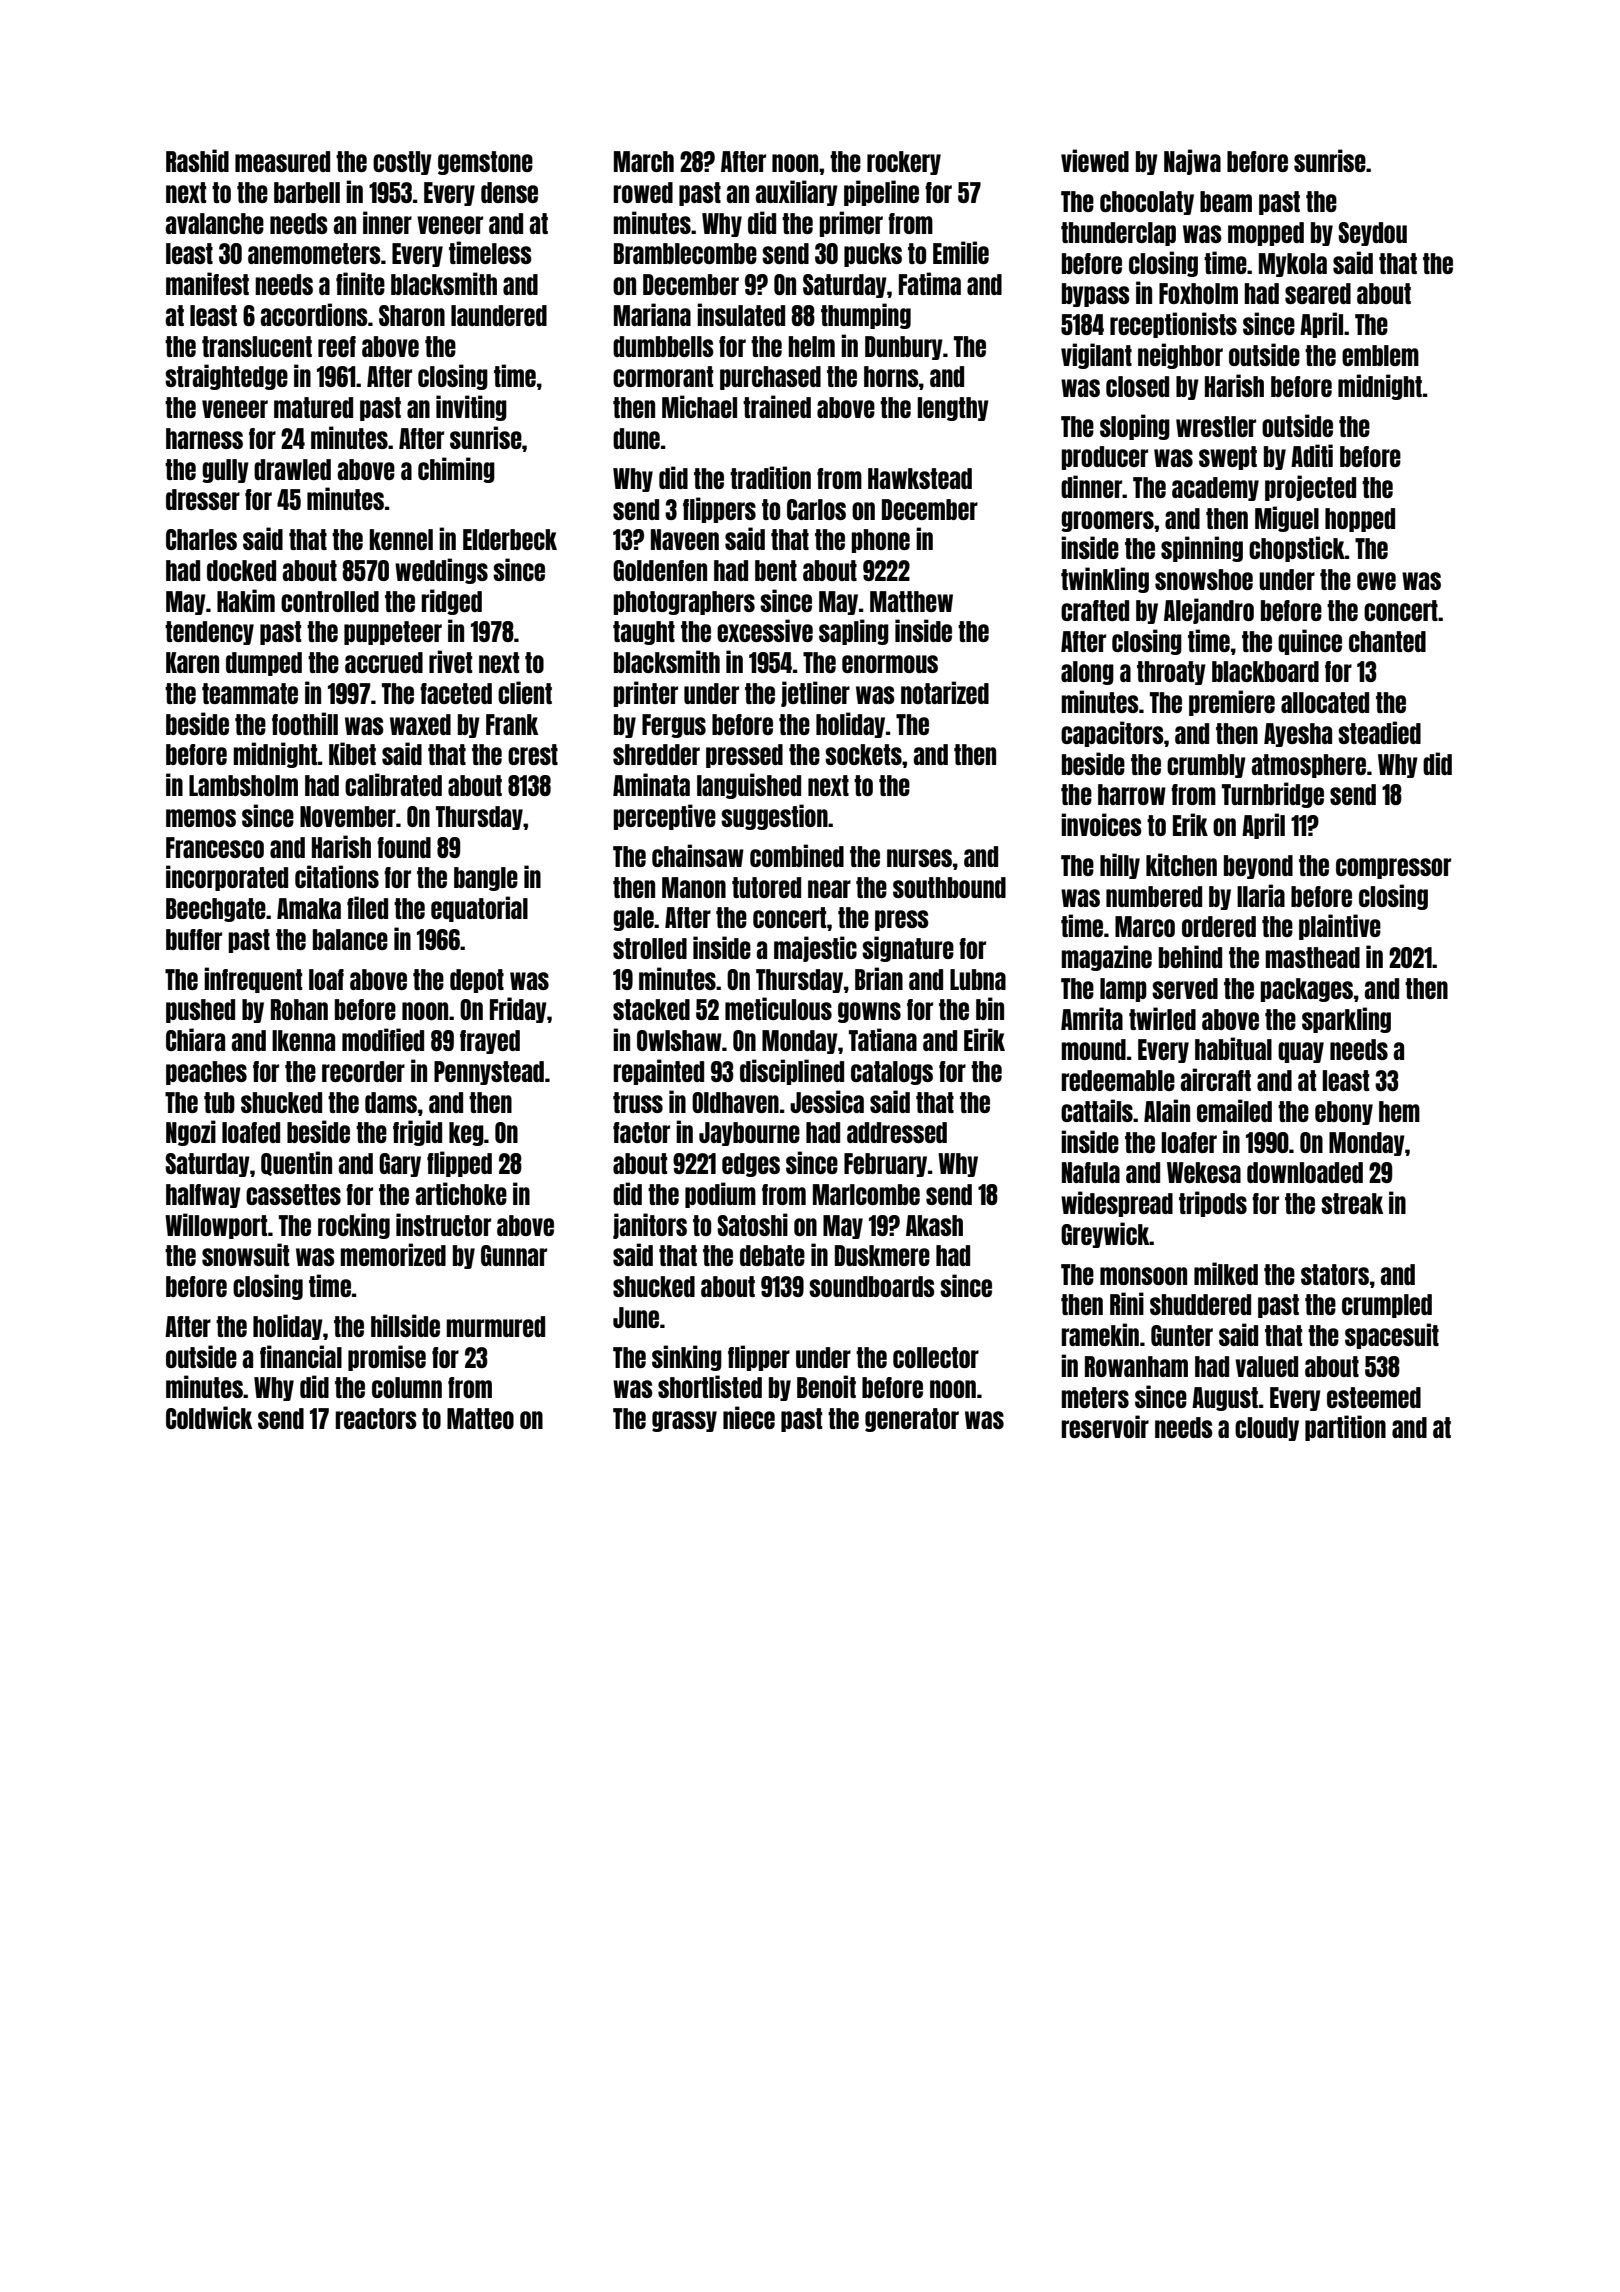 The height and width of the screenshot is (2292, 1620). I want to click on rockery, so click(904, 163).
